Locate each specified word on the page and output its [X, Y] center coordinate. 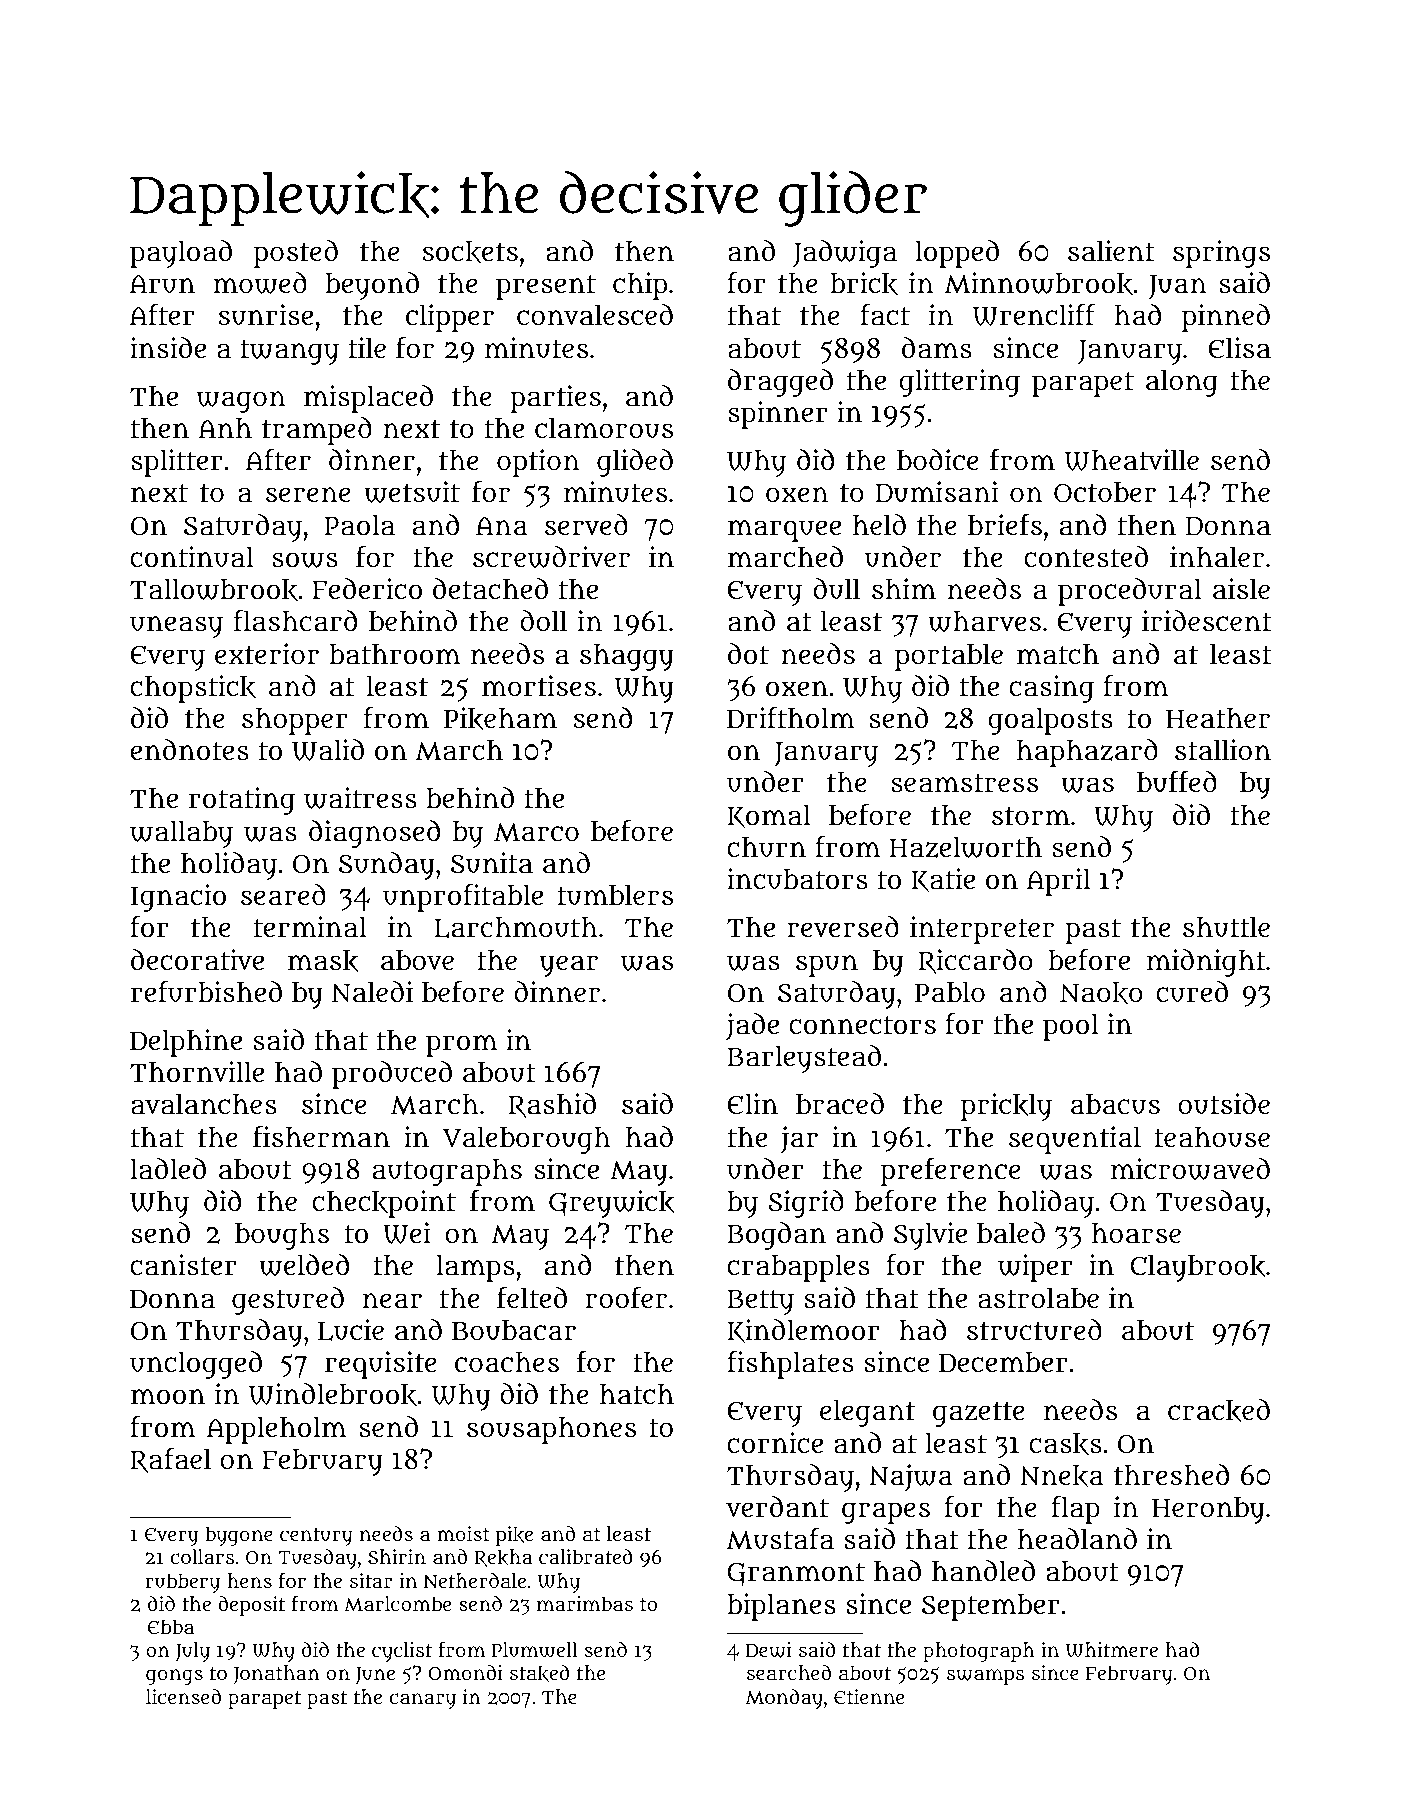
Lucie [351, 1330]
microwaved [1190, 1169]
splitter [177, 463]
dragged [780, 383]
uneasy [176, 627]
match [1058, 654]
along [1182, 383]
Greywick [612, 1204]
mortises [539, 686]
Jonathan [276, 1675]
